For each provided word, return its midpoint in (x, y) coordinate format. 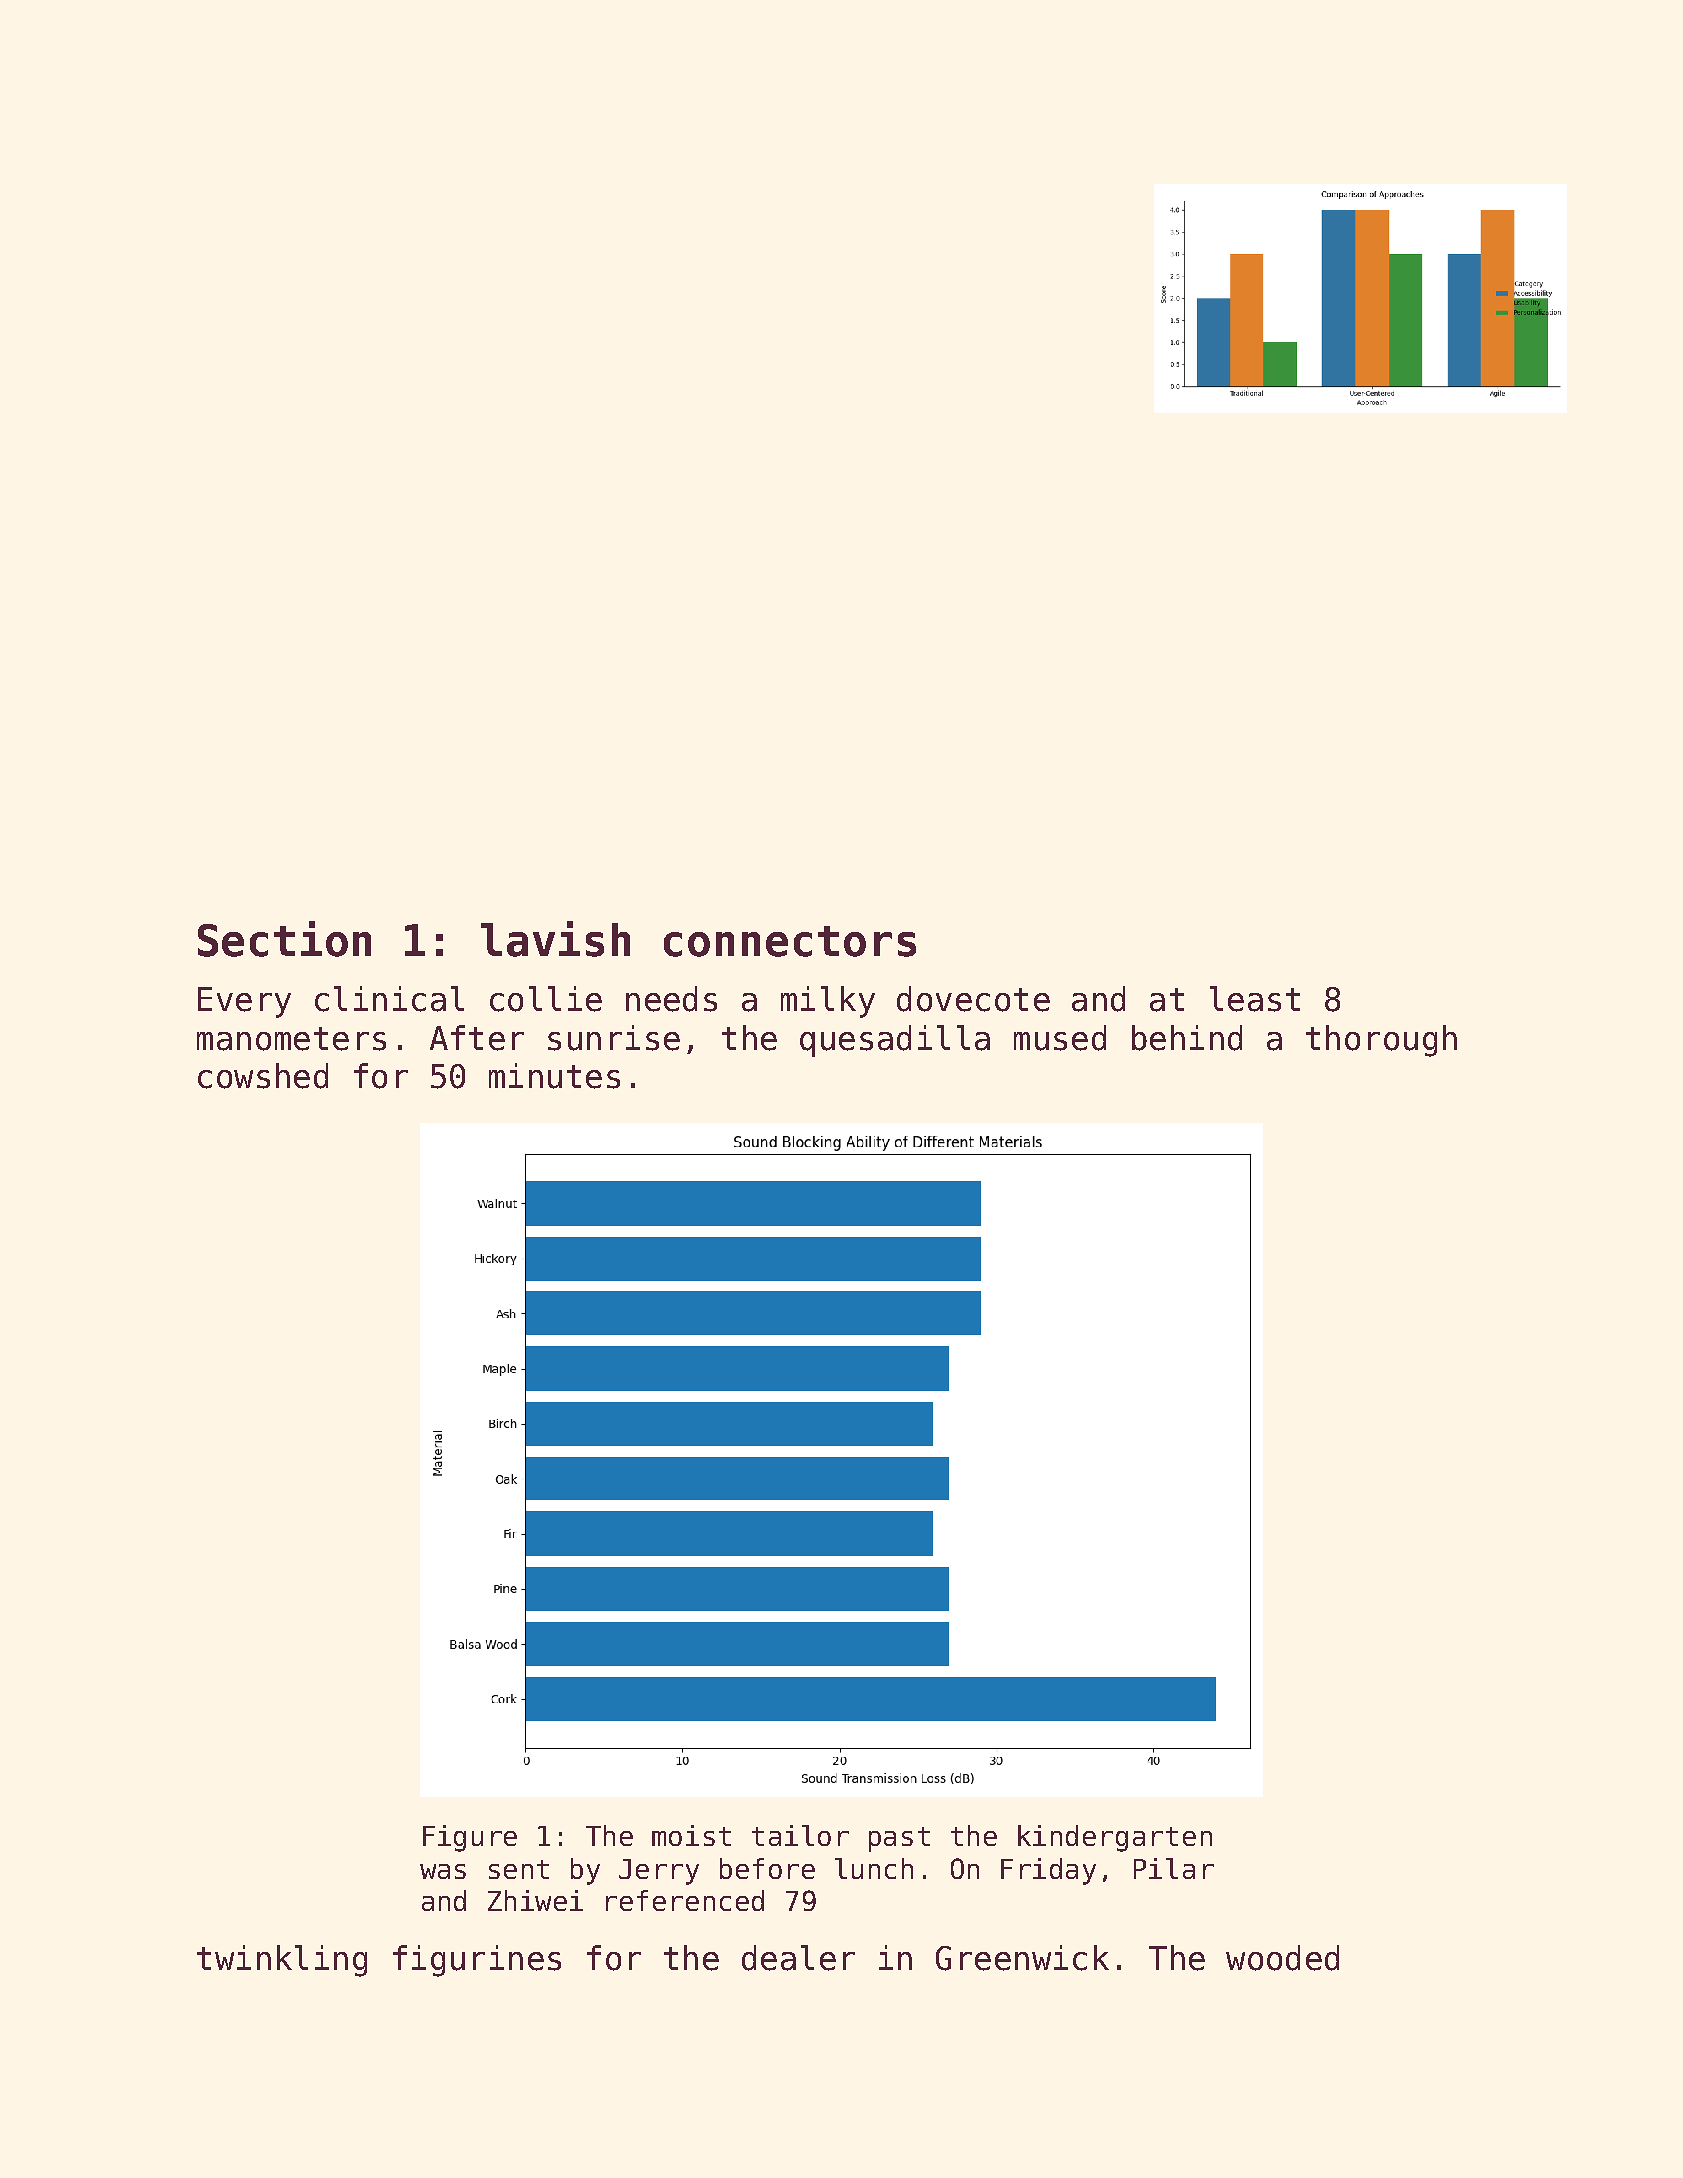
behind (1187, 1038)
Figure (470, 1838)
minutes (554, 1076)
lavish (555, 939)
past (899, 1839)
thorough (1381, 1041)
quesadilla (895, 1041)
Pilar (1174, 1868)
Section (284, 939)
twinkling (282, 1961)
